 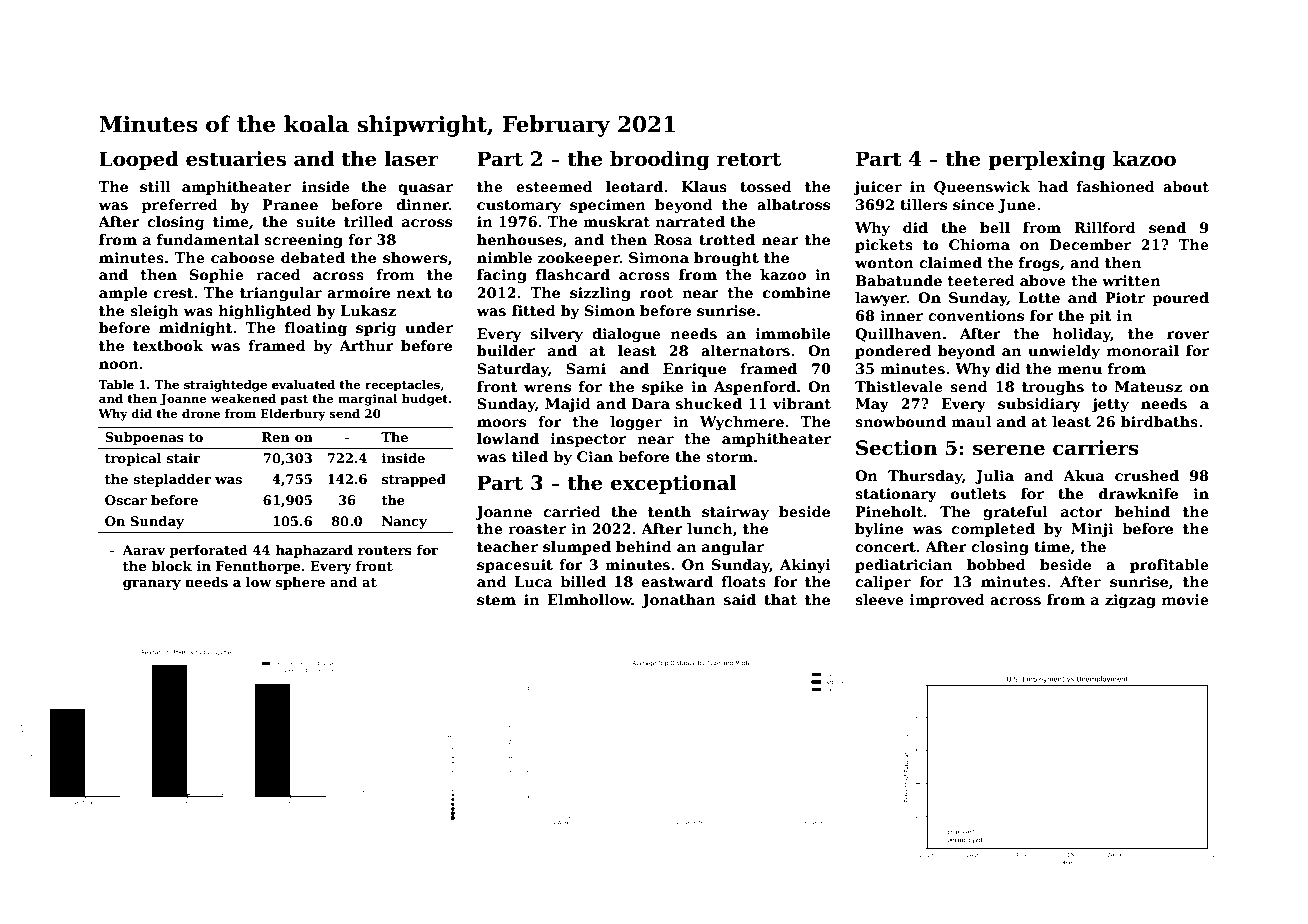 I want to click on sleigh, so click(x=154, y=312).
